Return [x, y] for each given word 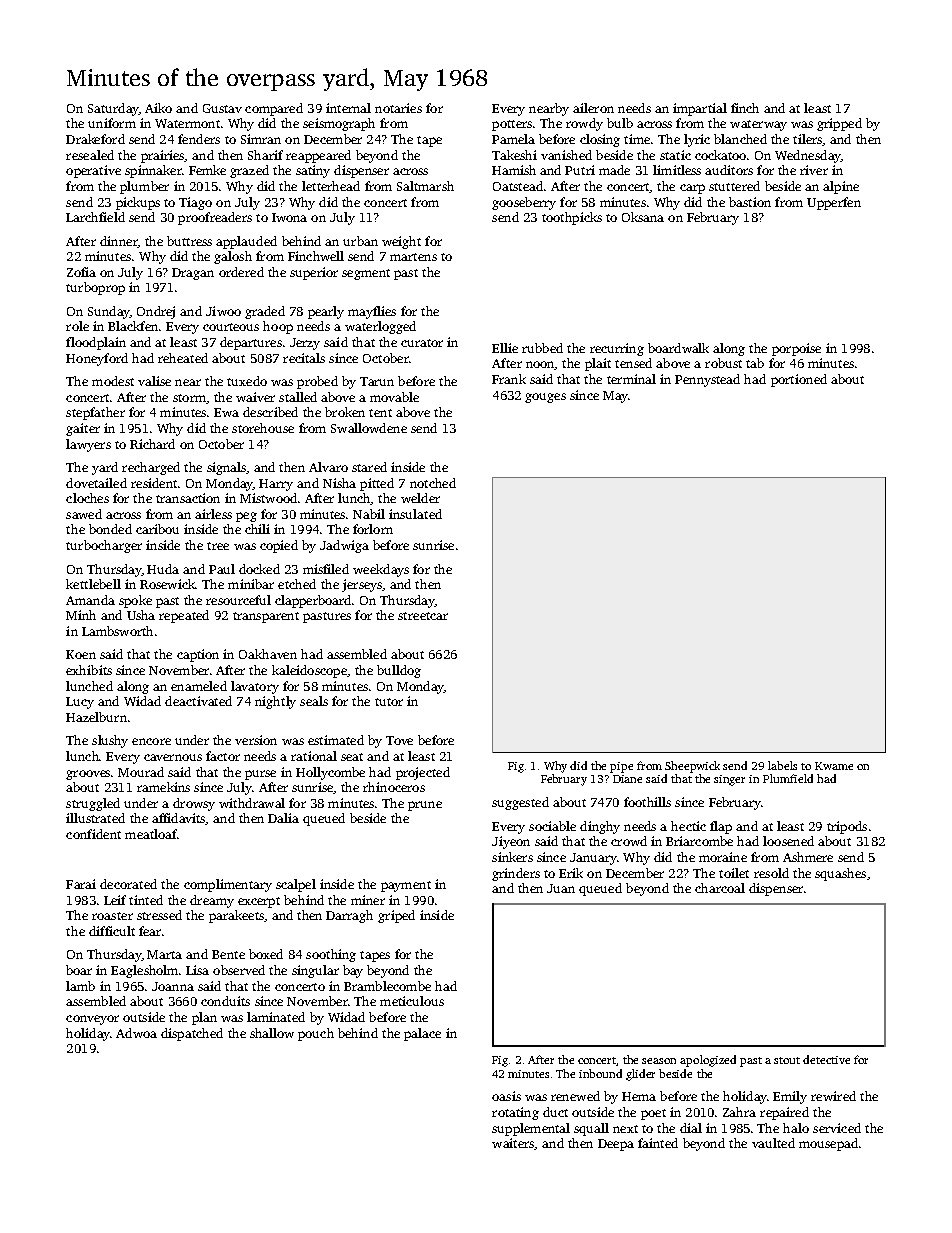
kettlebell [93, 584]
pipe [621, 767]
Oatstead [518, 186]
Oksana [643, 217]
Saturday [113, 109]
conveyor [92, 1020]
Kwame [834, 766]
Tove [399, 740]
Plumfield [788, 778]
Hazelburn [96, 717]
